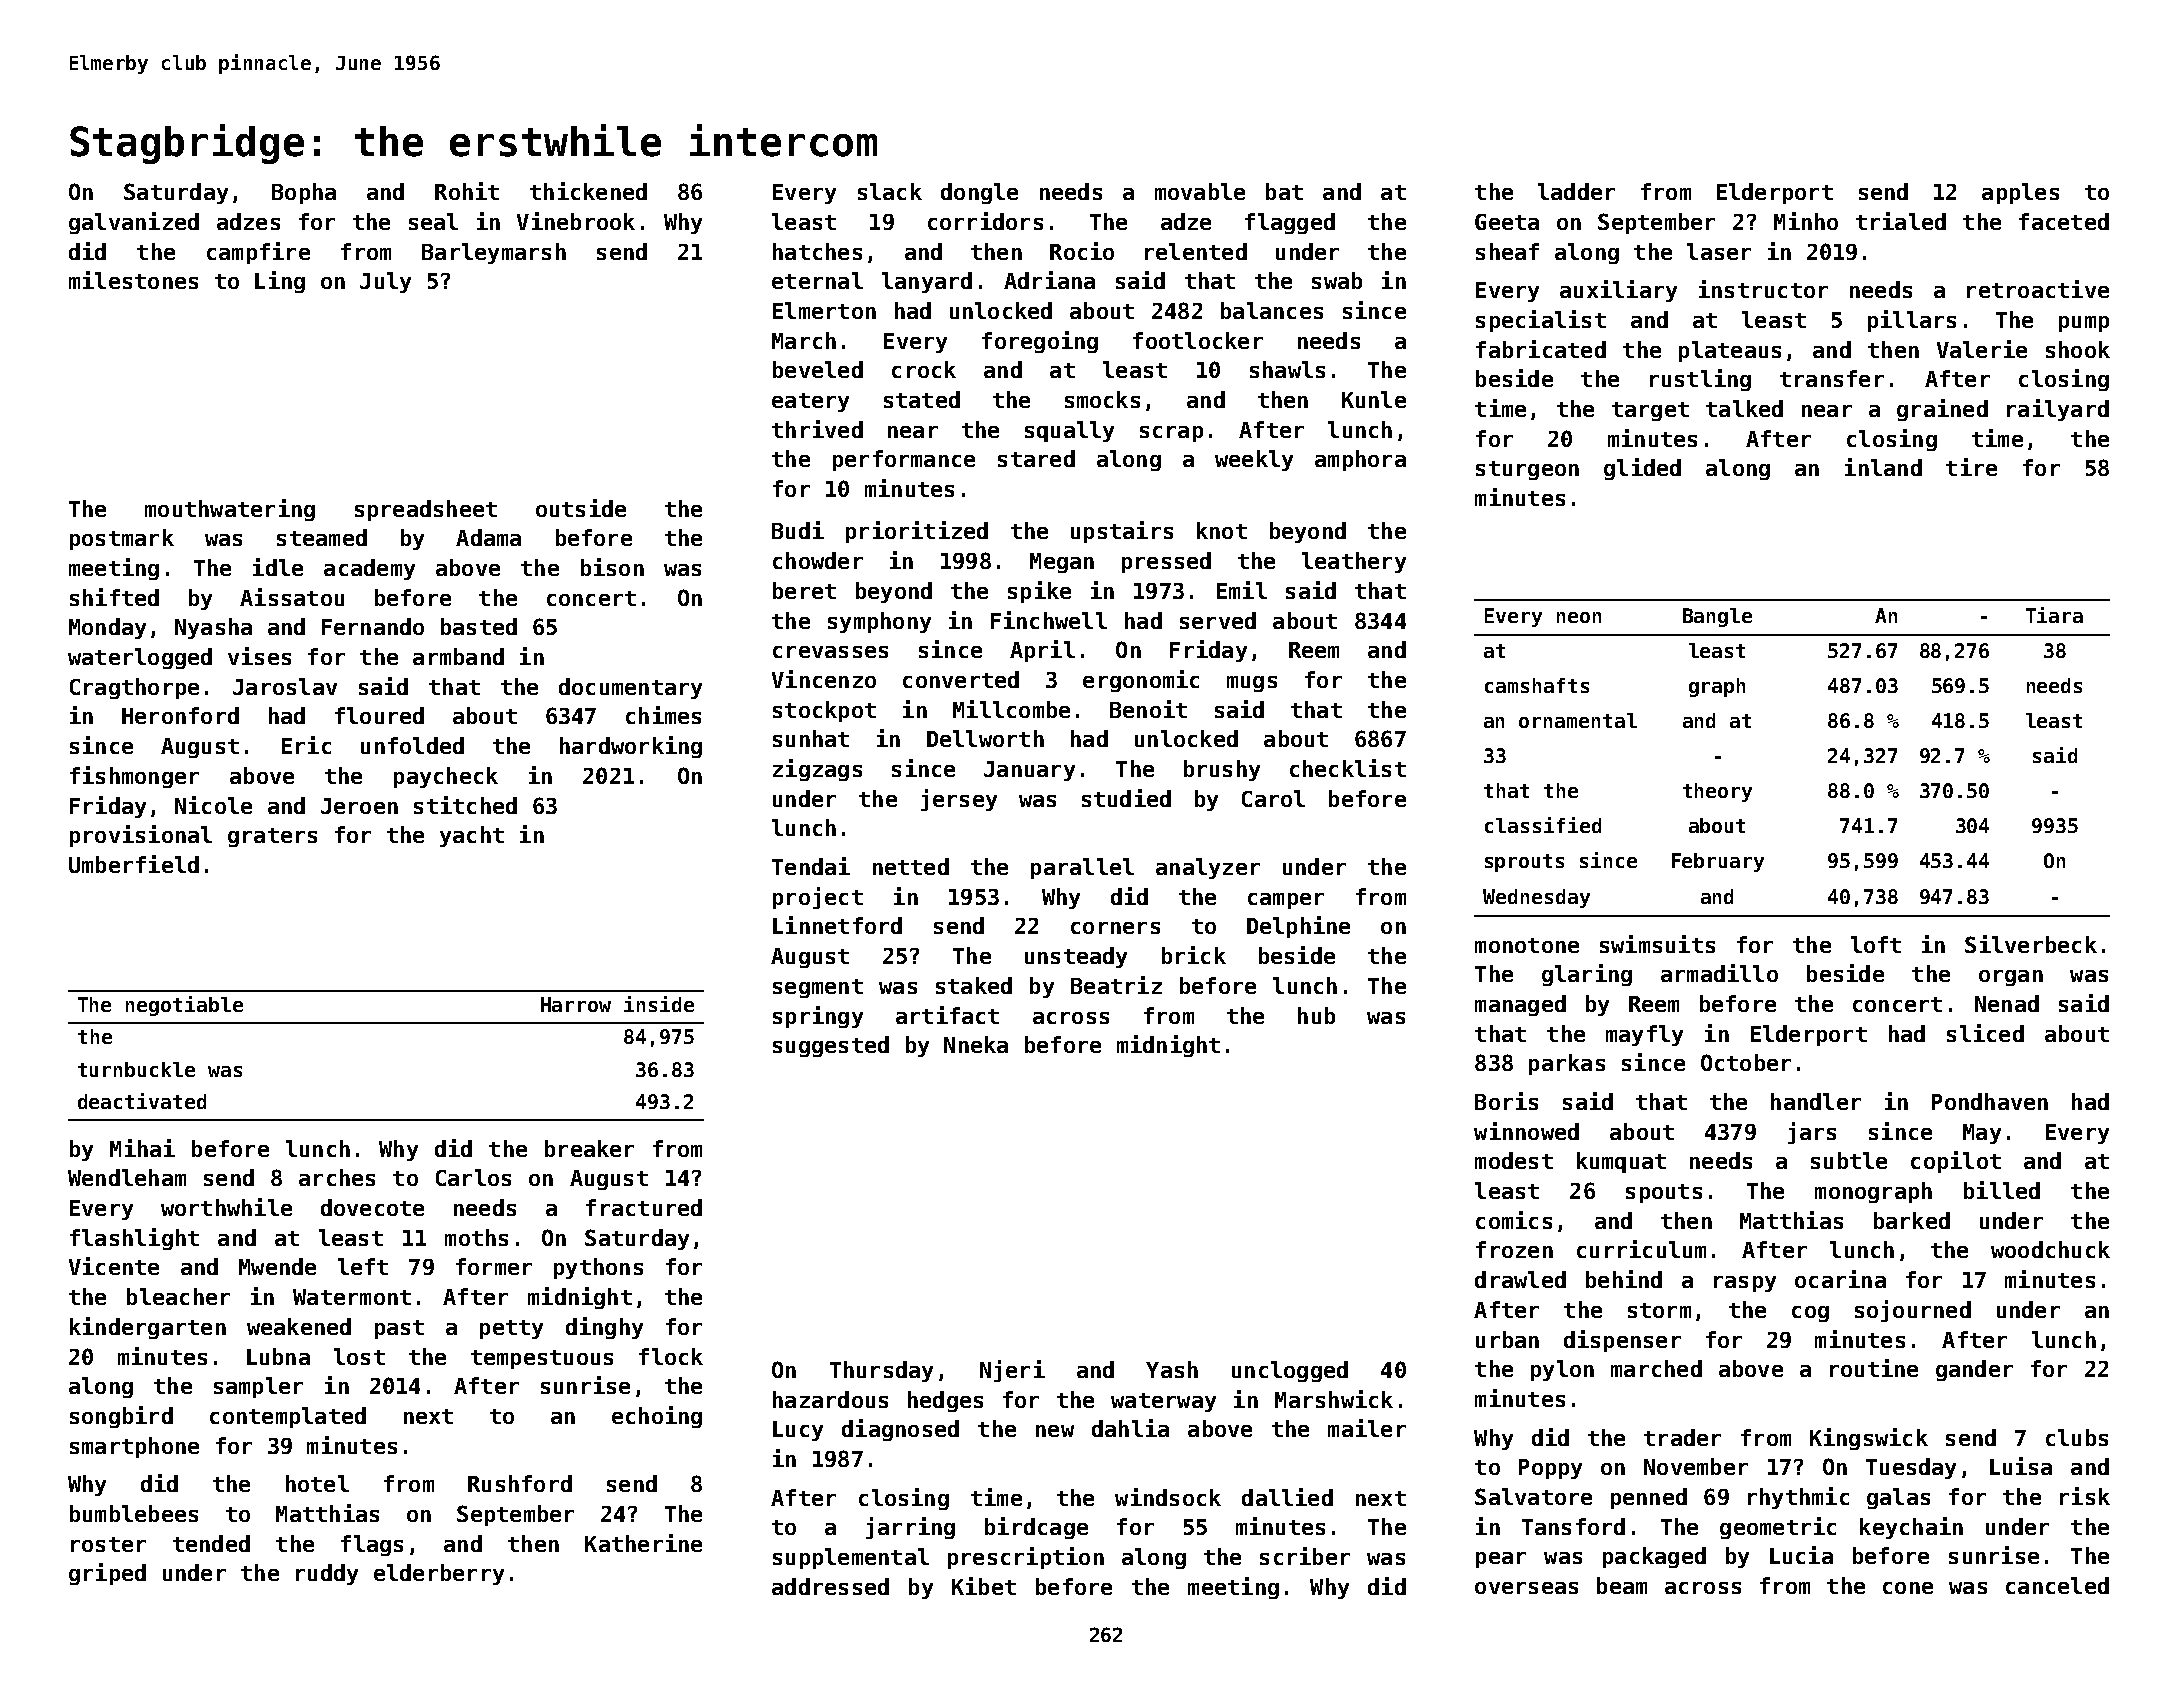 This screenshot has width=2178, height=1683. What do you see at coordinates (1049, 620) in the screenshot?
I see `Finchwell` at bounding box center [1049, 620].
